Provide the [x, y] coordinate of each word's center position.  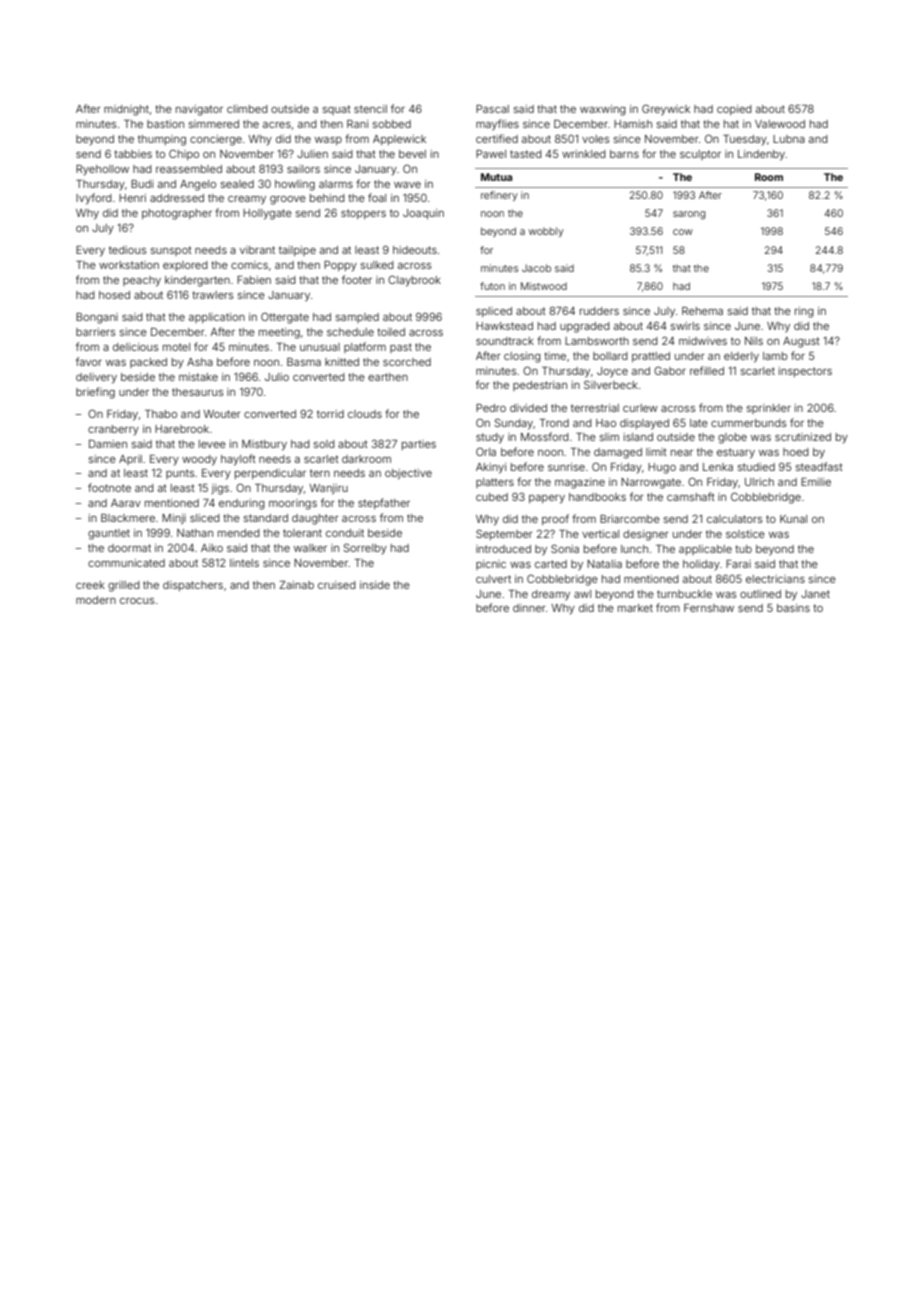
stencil [370, 109]
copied [734, 110]
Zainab [296, 585]
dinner [529, 608]
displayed [644, 424]
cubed [492, 497]
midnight [126, 110]
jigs [220, 489]
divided [528, 408]
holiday [701, 565]
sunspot [171, 251]
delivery [96, 378]
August [801, 342]
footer [357, 279]
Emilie [816, 482]
